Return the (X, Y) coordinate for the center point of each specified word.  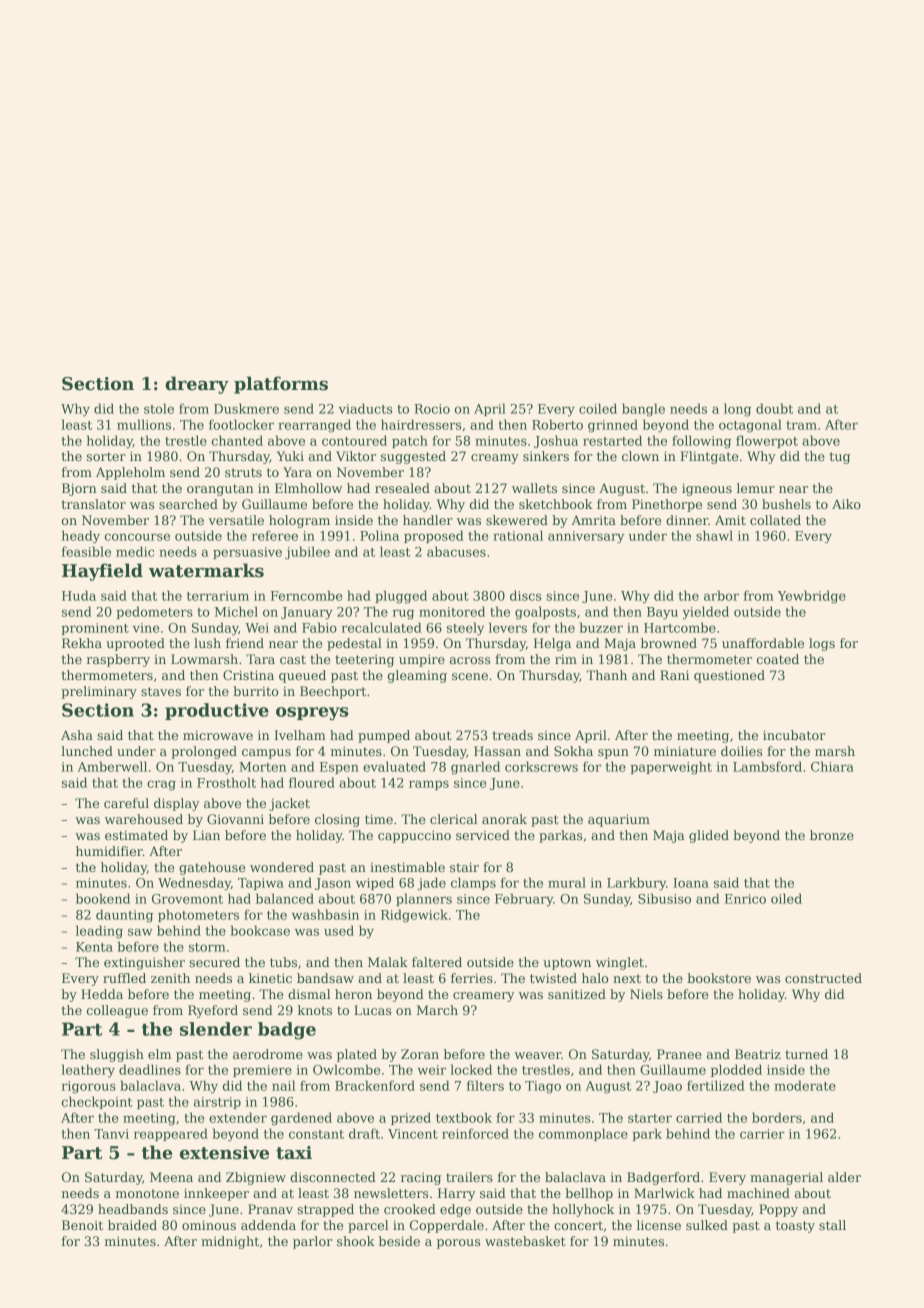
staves (161, 691)
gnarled (475, 768)
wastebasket (525, 1241)
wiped (375, 883)
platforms (281, 385)
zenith (170, 978)
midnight (230, 1242)
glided (709, 836)
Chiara (832, 766)
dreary (197, 385)
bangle (643, 410)
